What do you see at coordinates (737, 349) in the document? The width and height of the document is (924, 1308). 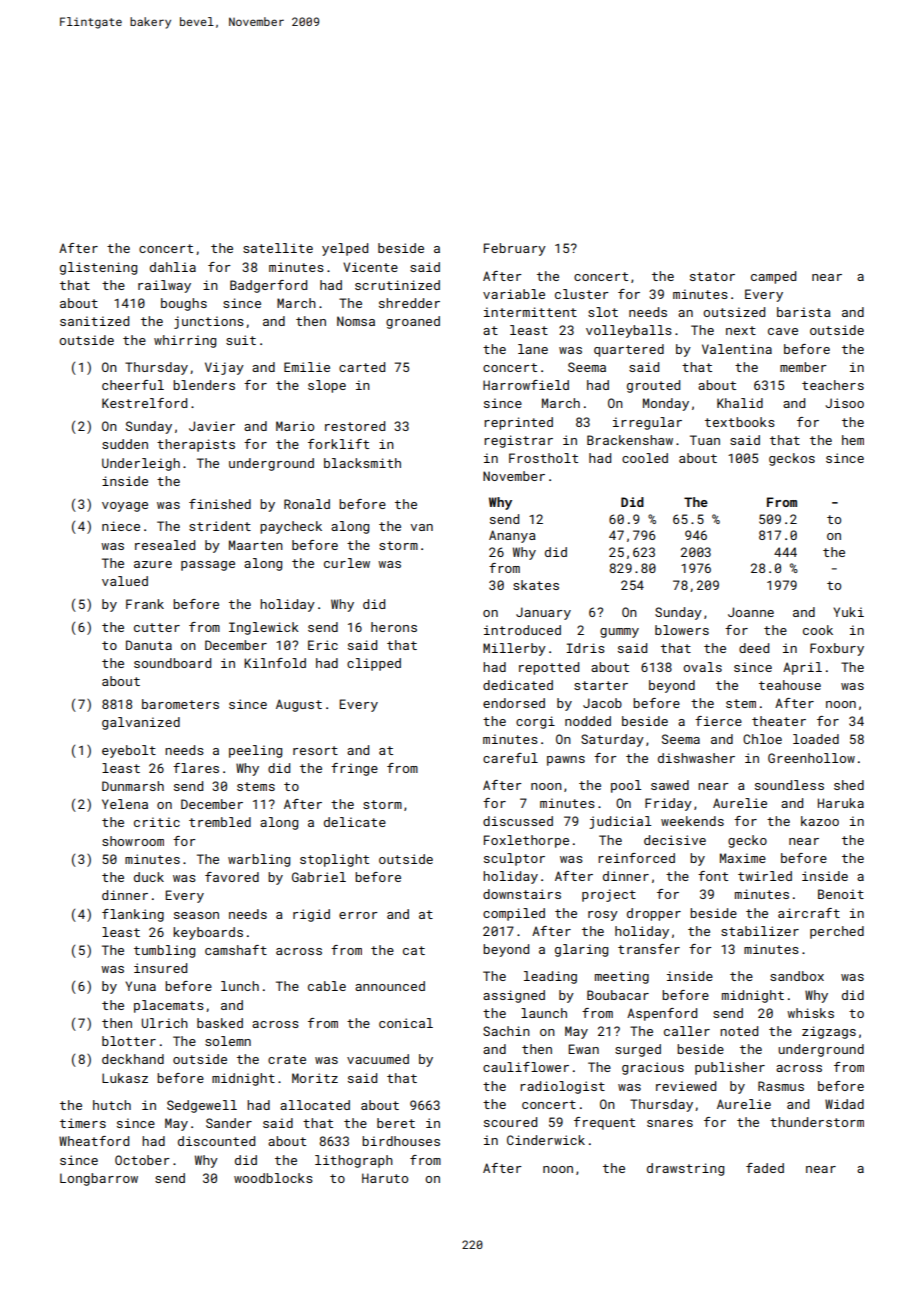 I see `Valentina` at bounding box center [737, 349].
